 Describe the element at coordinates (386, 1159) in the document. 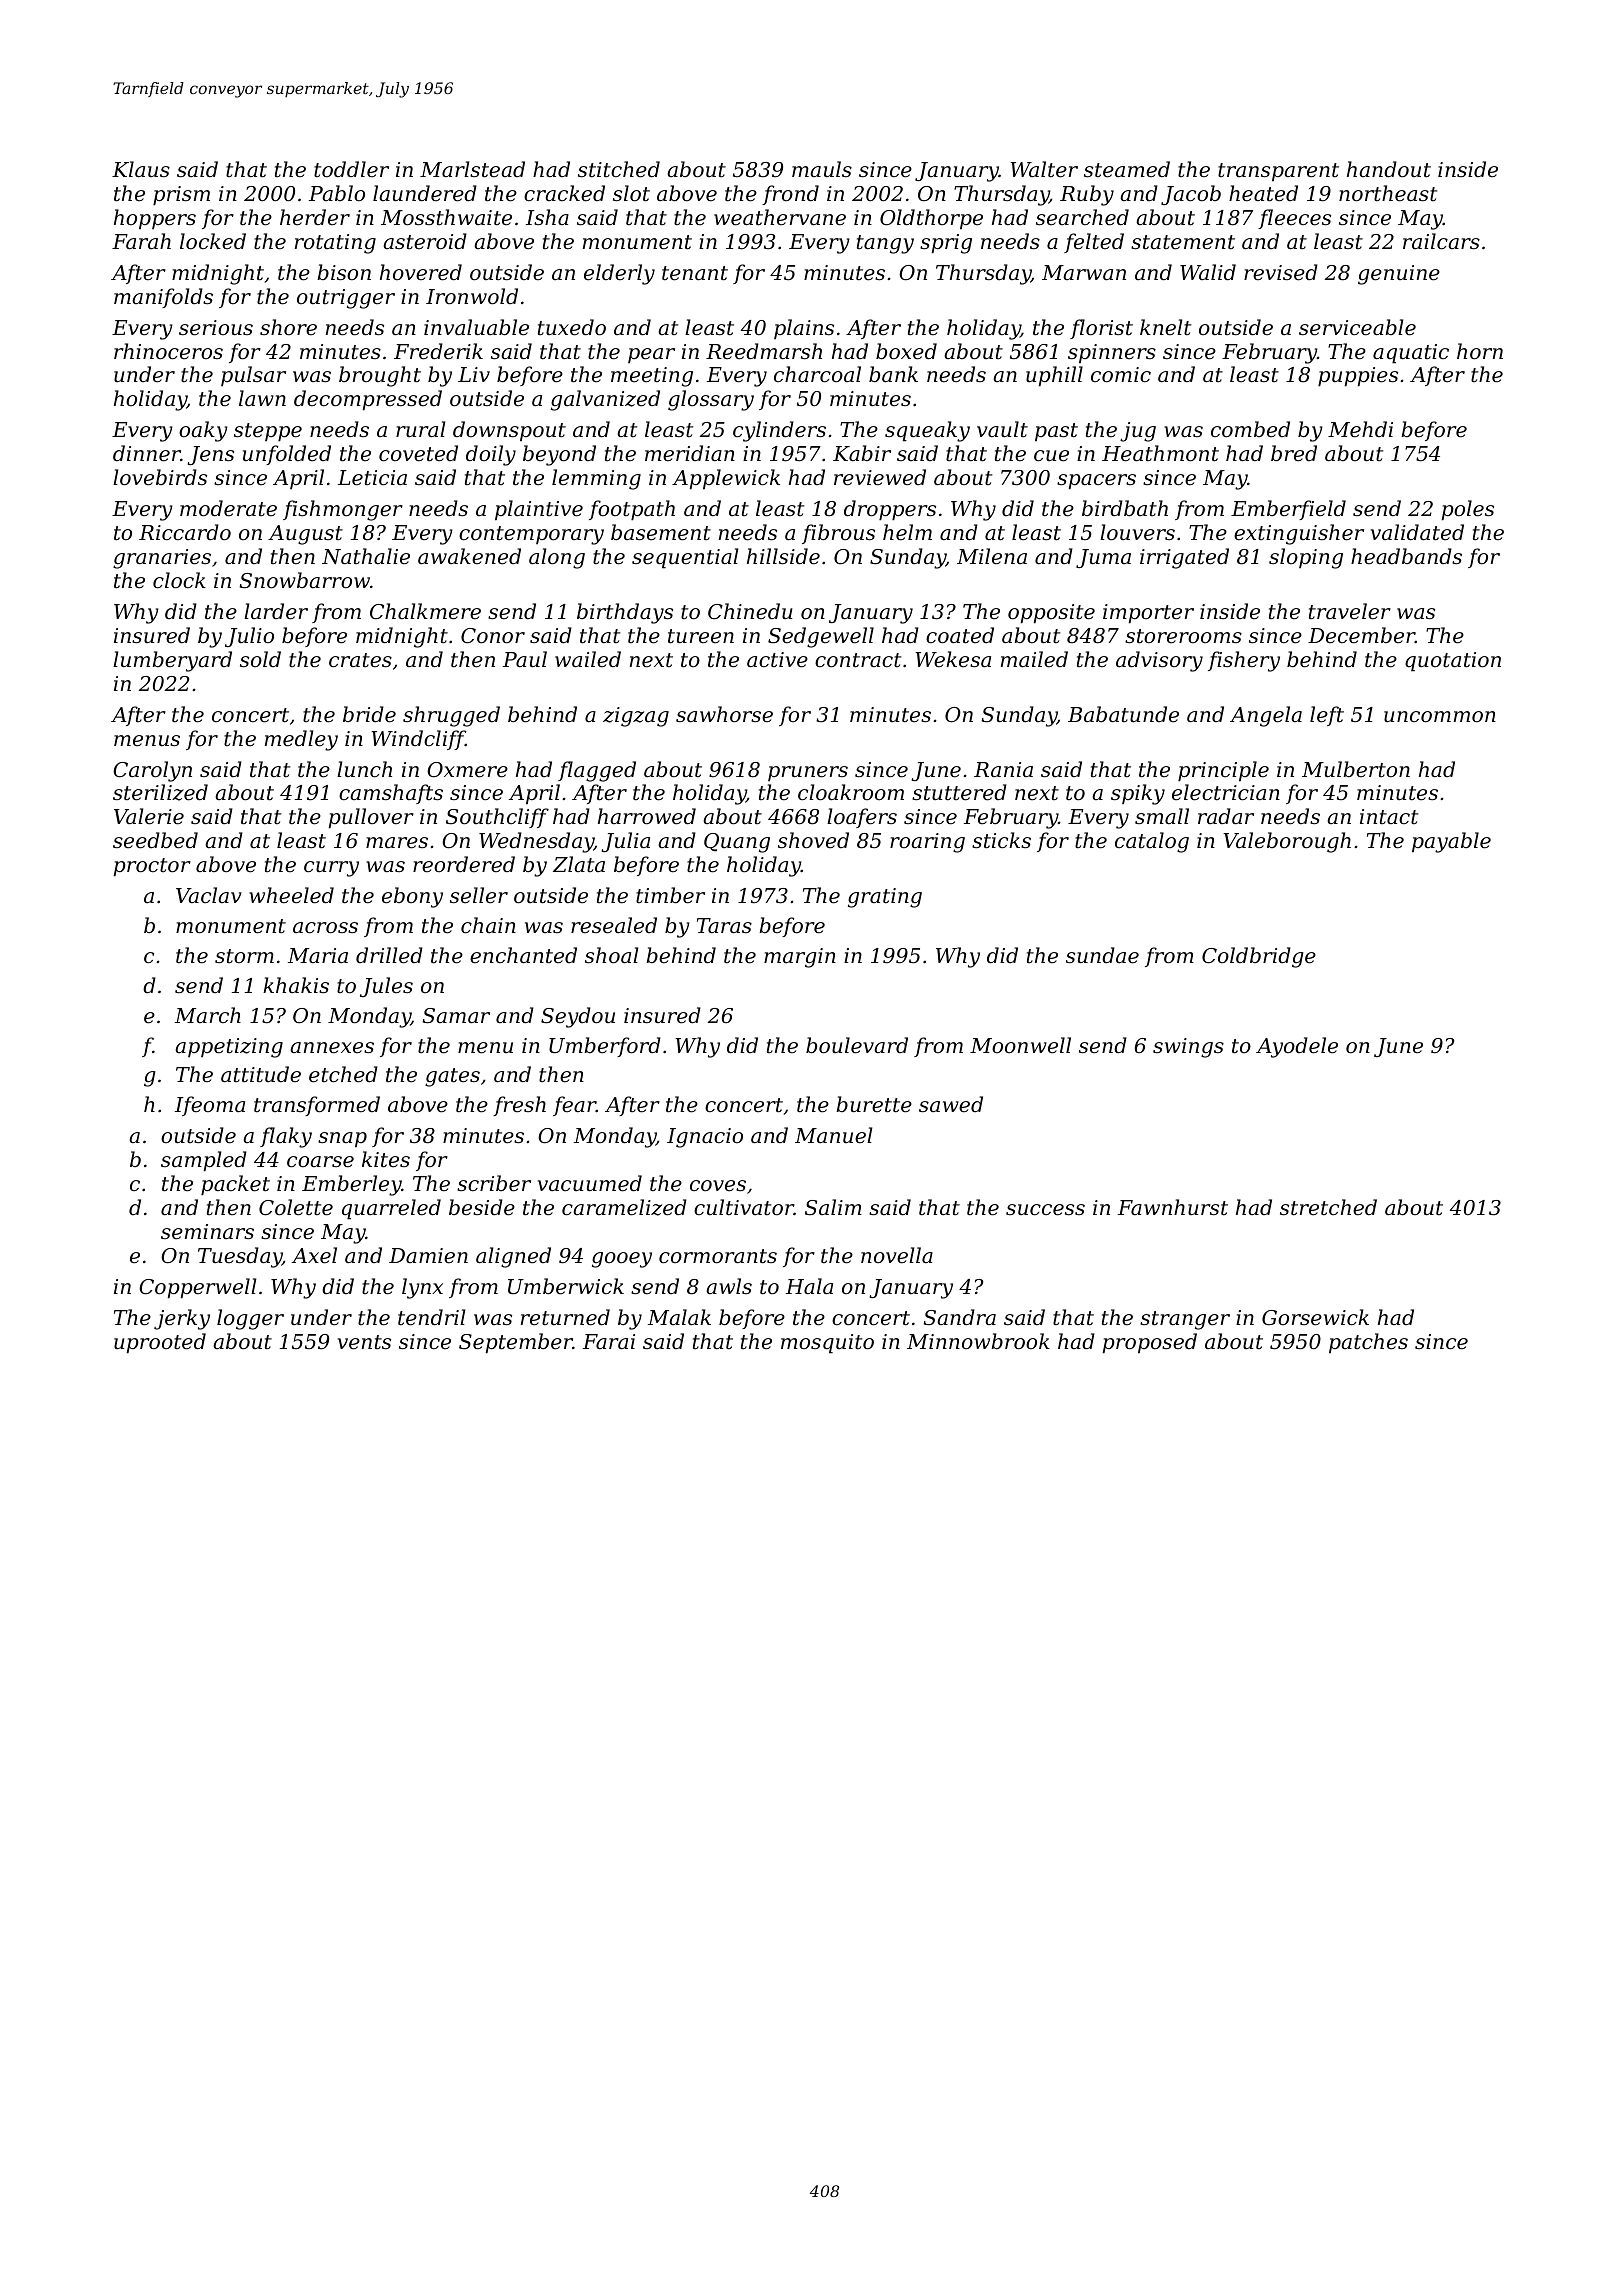

I see `kites` at that location.
